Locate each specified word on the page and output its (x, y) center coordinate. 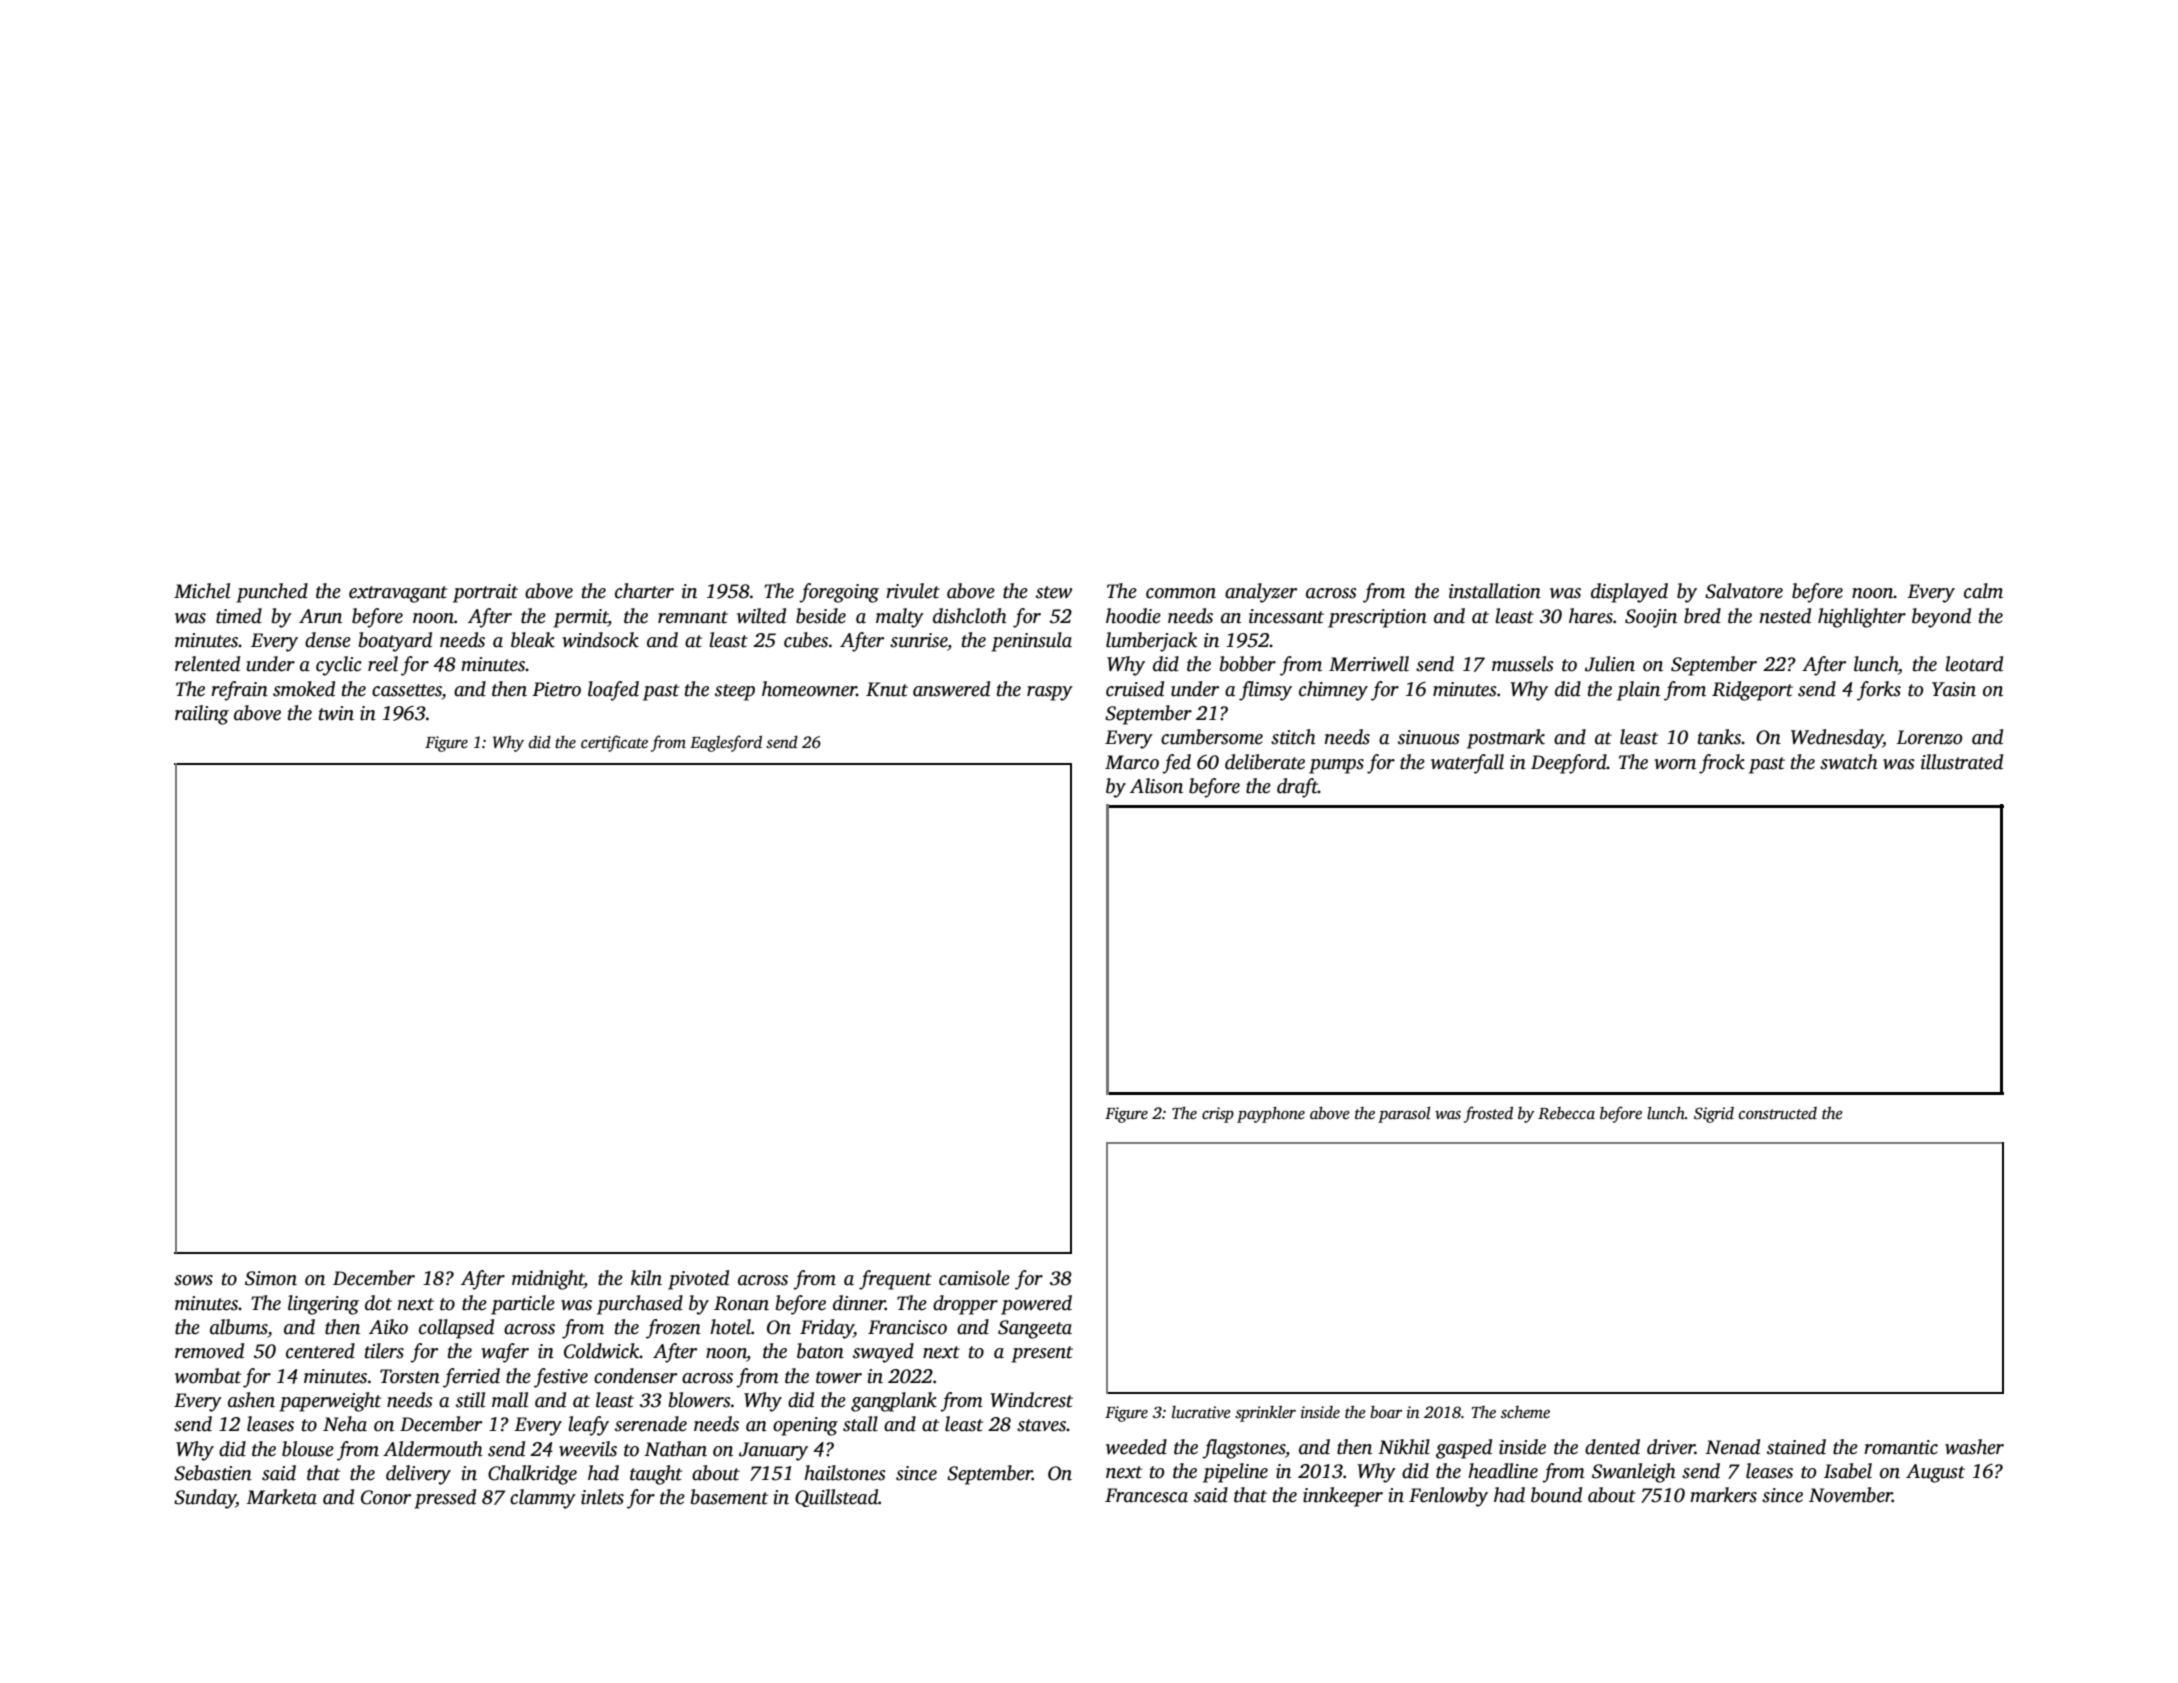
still (470, 1400)
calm (1983, 591)
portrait (485, 593)
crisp (1218, 1115)
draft (1297, 788)
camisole (974, 1278)
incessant (1286, 616)
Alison (1156, 786)
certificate (614, 743)
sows (193, 1280)
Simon (271, 1278)
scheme (1525, 1412)
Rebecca (1566, 1113)
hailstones (845, 1473)
